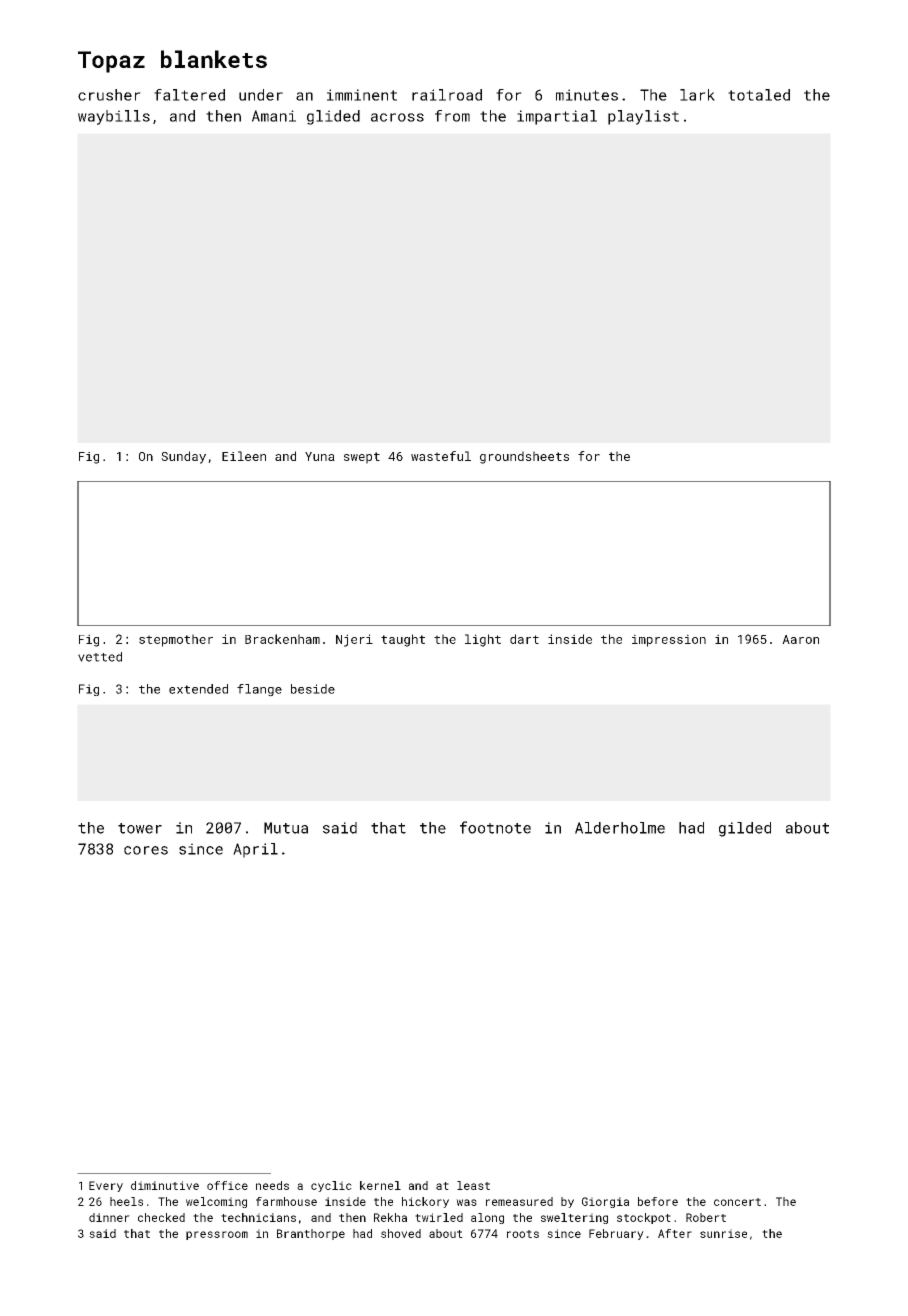  Describe the element at coordinates (146, 850) in the screenshot. I see `cores` at that location.
